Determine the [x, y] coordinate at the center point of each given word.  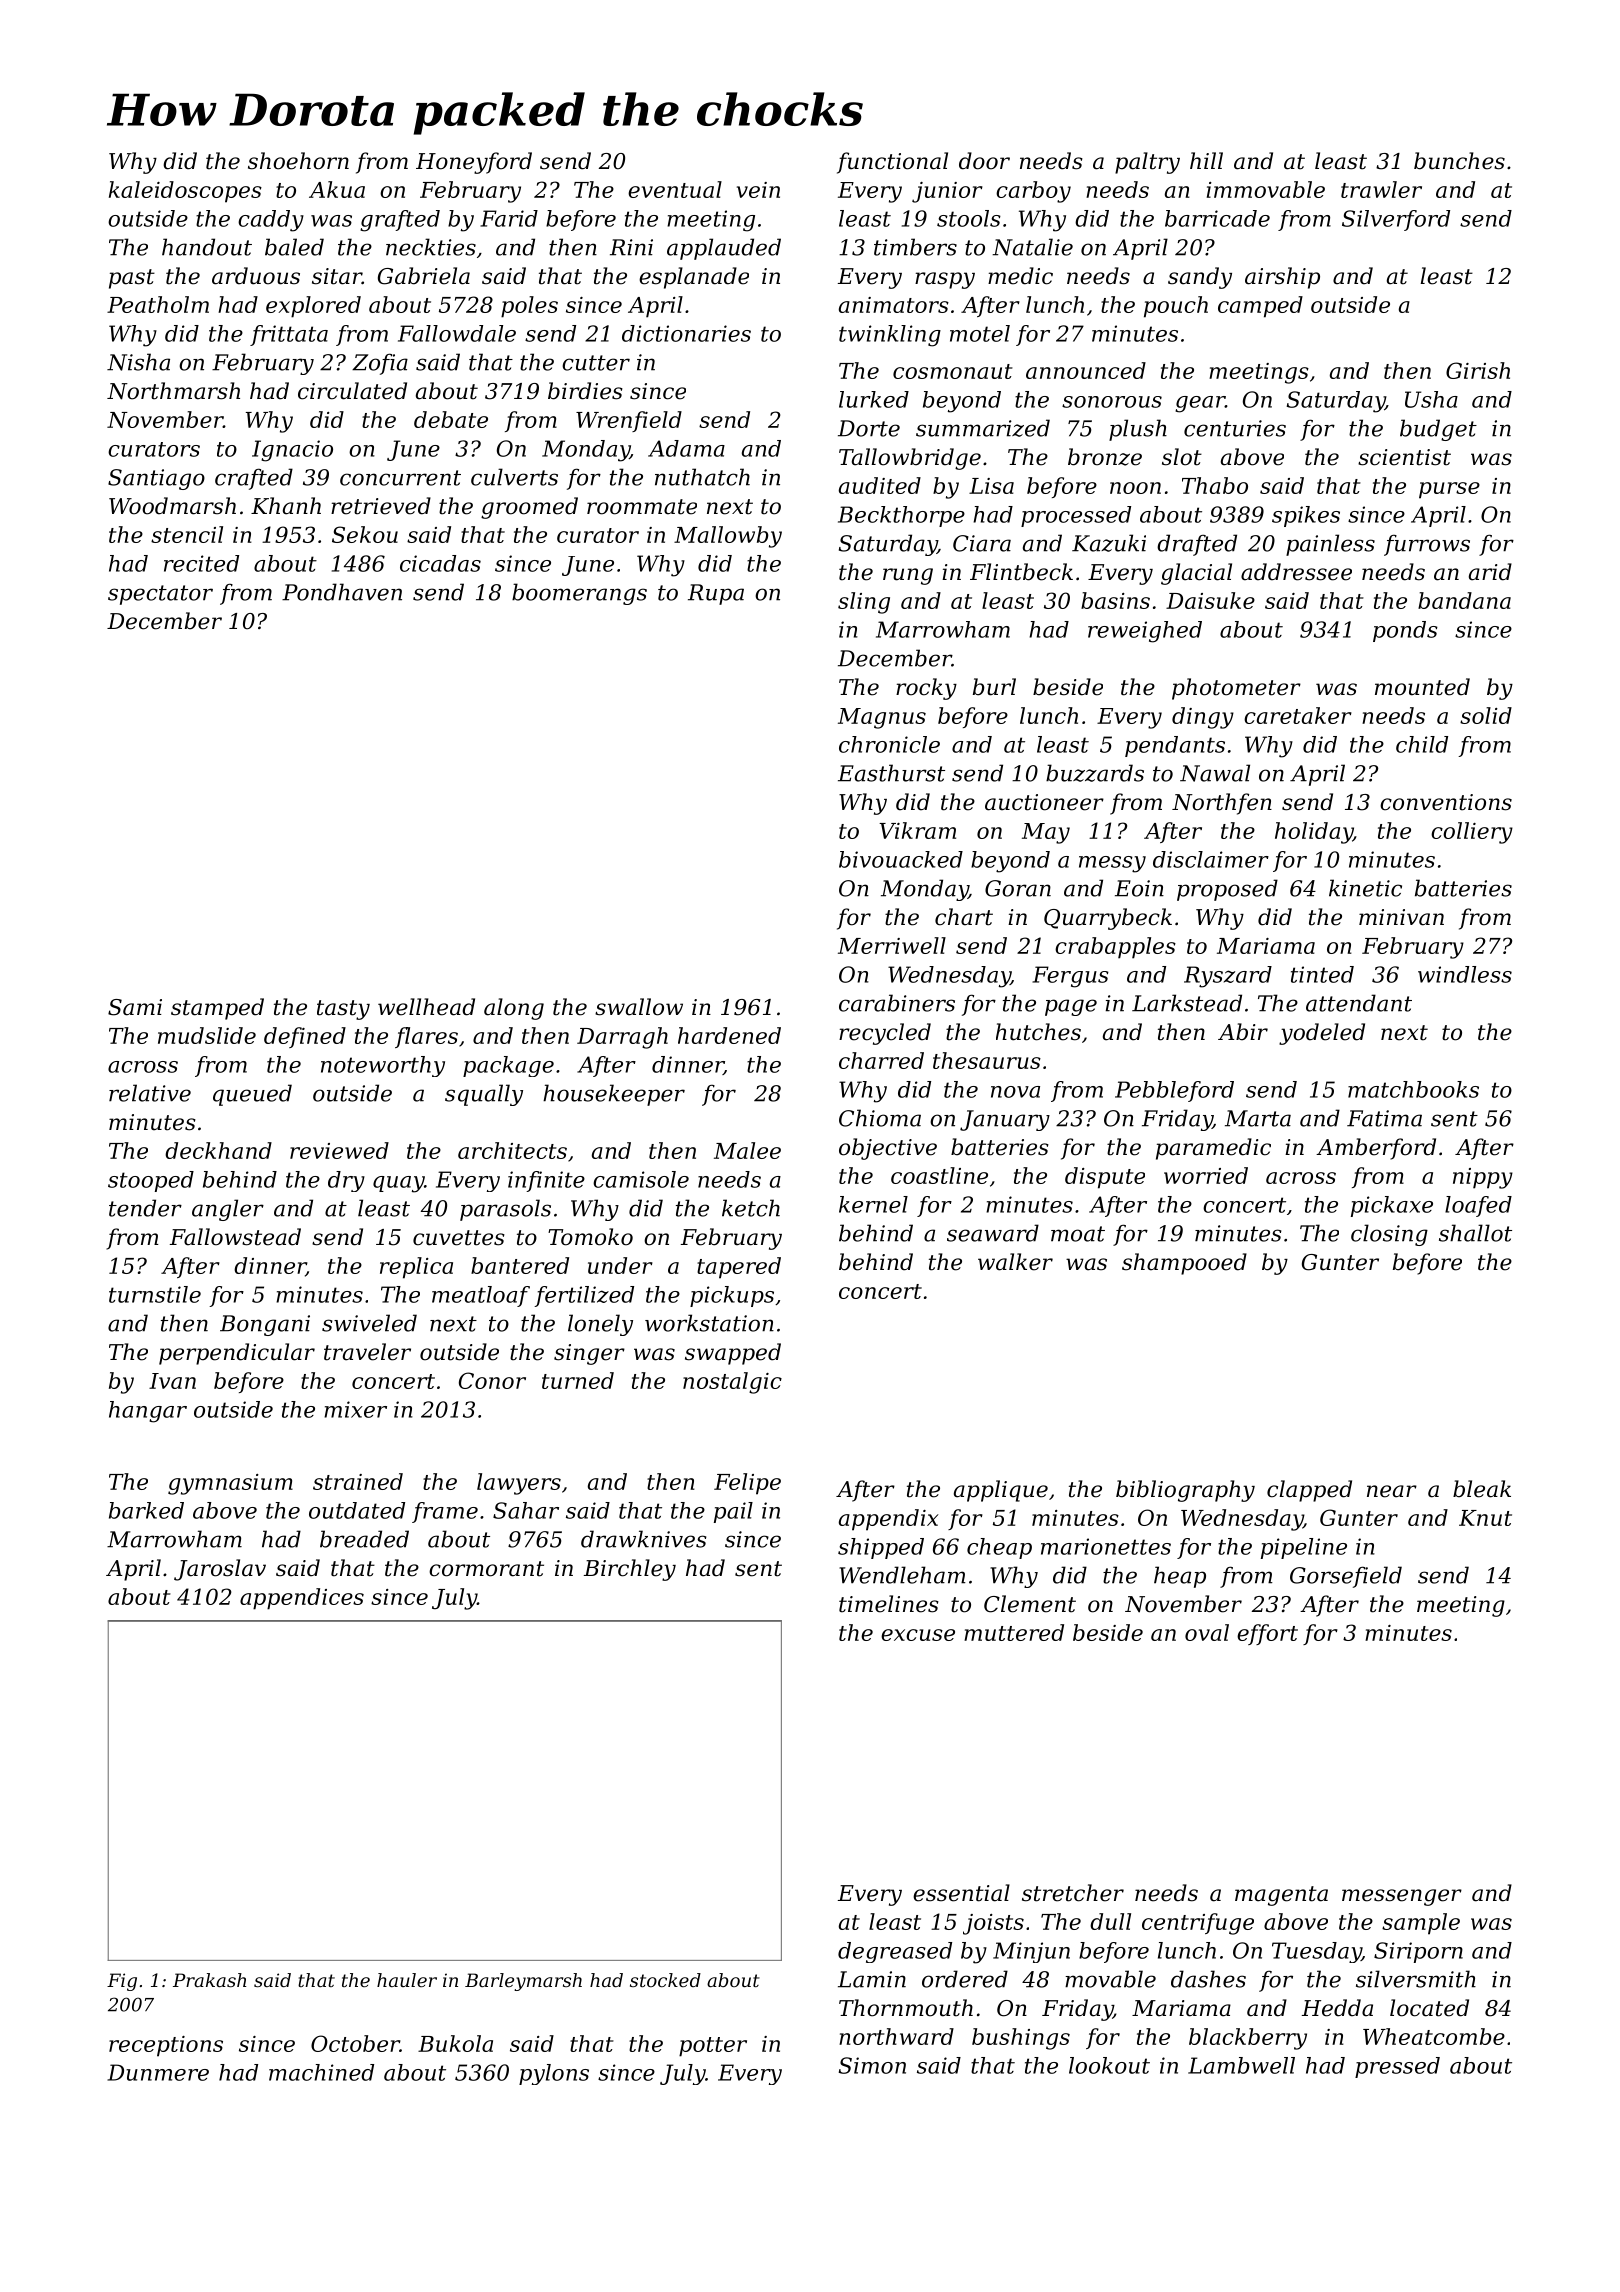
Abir [1243, 1032]
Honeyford [474, 163]
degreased [895, 1952]
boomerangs [579, 594]
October [355, 2043]
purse [1449, 490]
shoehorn [298, 161]
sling [864, 603]
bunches [1459, 161]
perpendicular [237, 1354]
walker [1015, 1262]
